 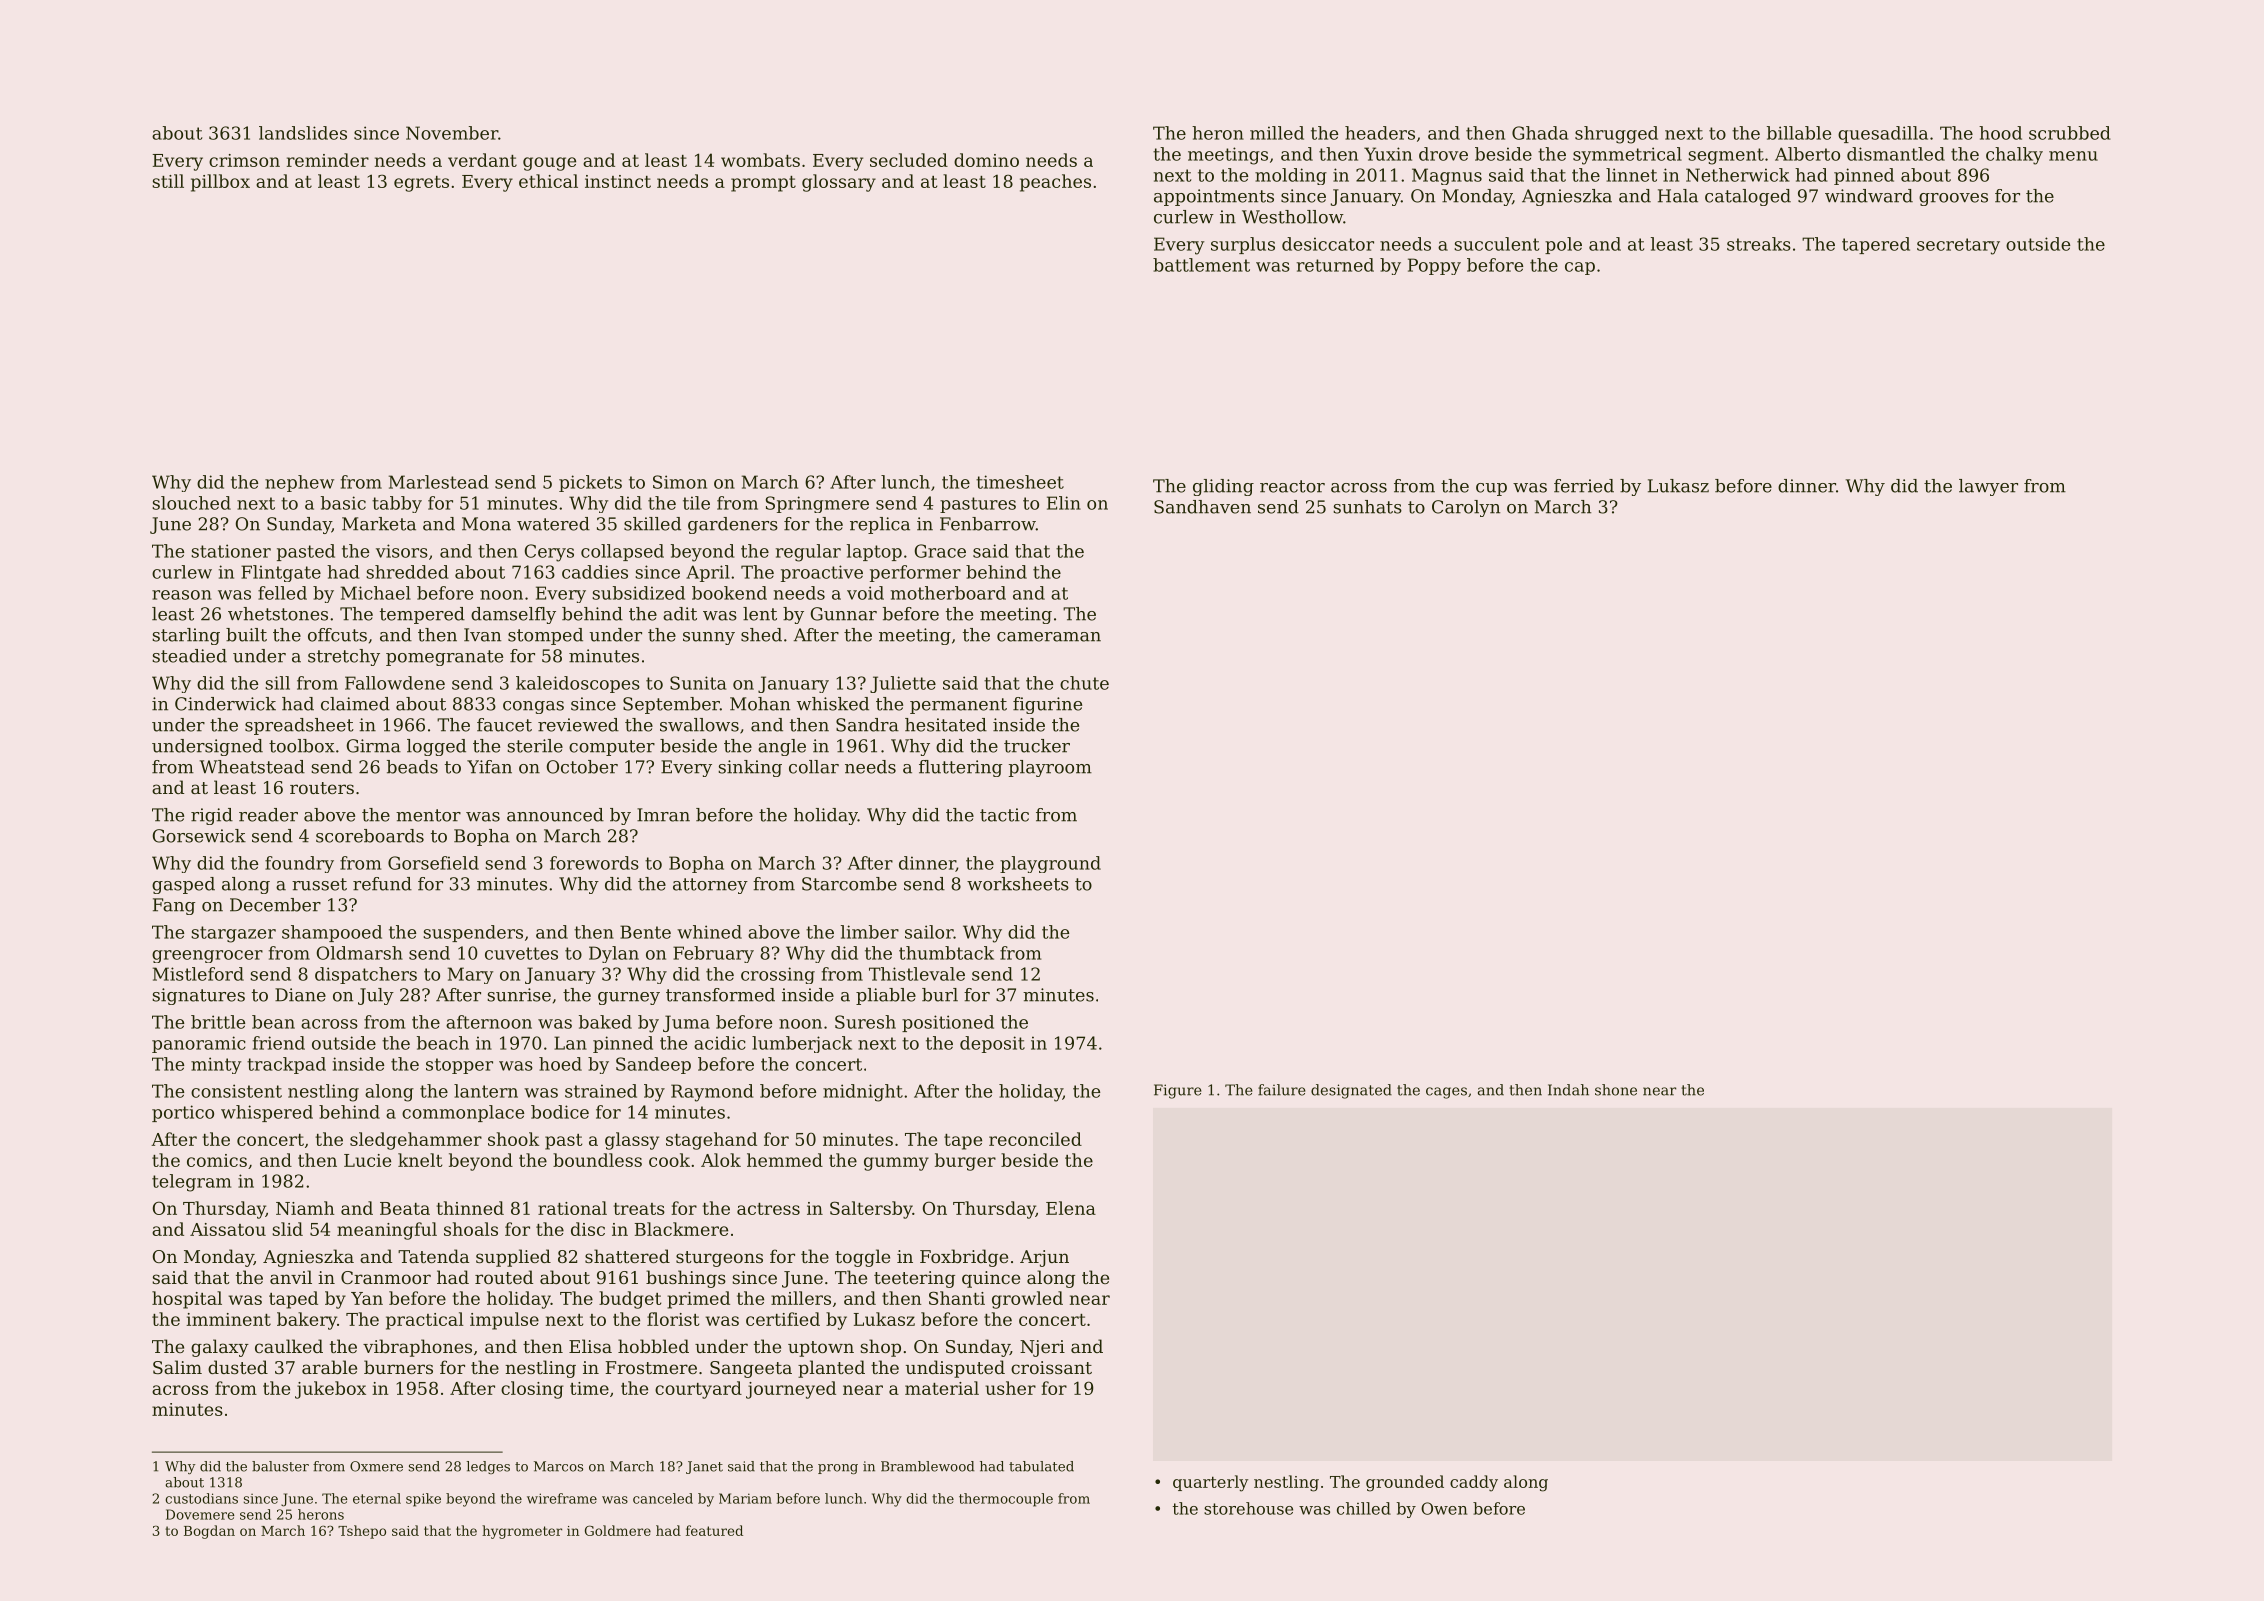 What do you see at coordinates (1958, 246) in the screenshot?
I see `secretary` at bounding box center [1958, 246].
